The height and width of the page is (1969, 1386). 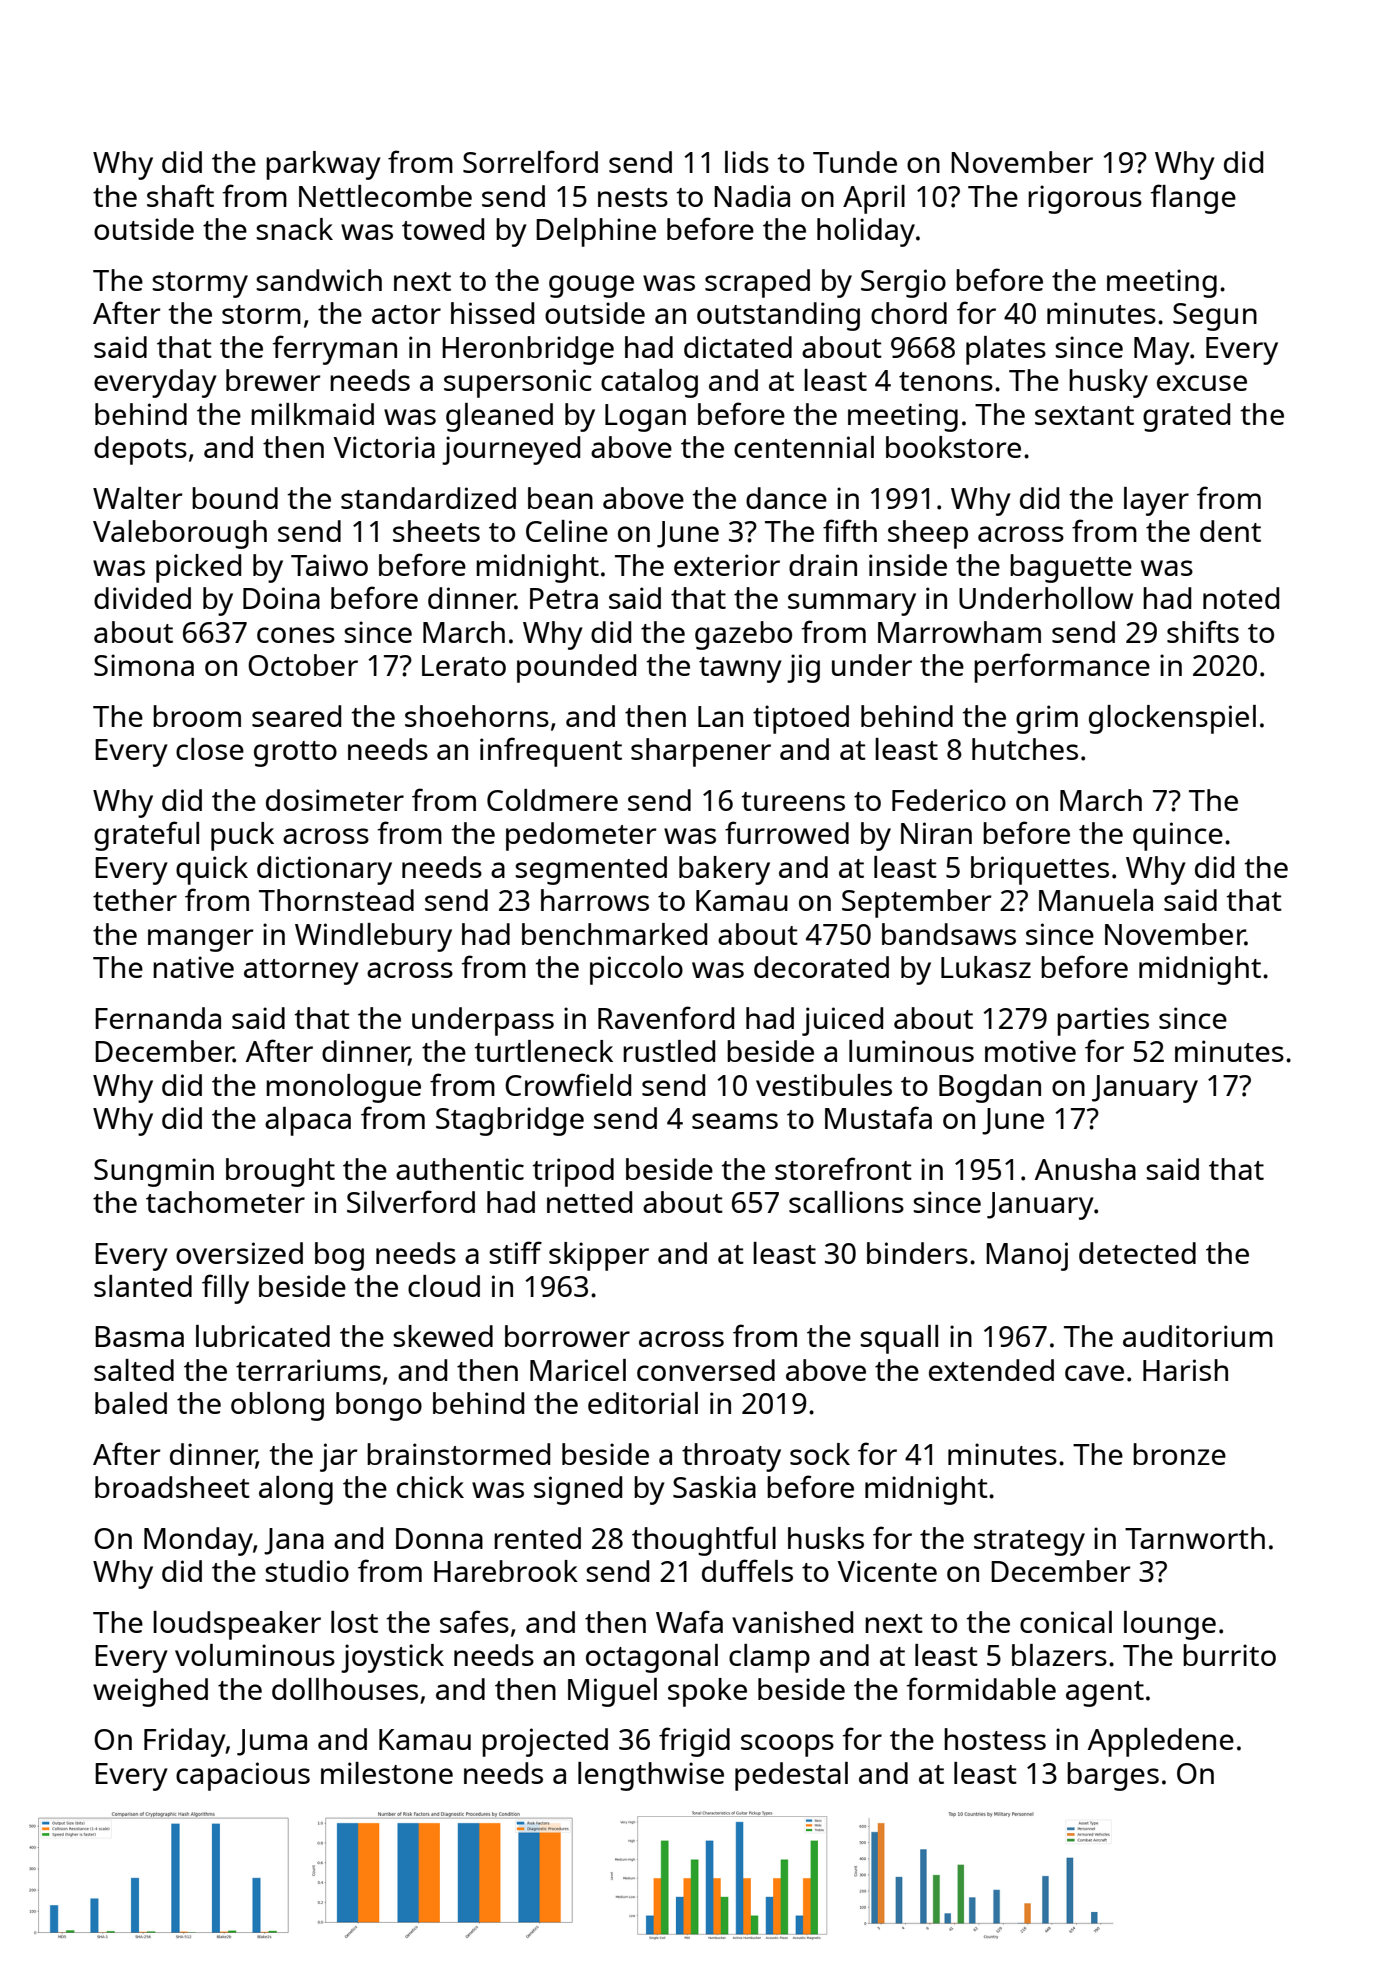 I want to click on projected, so click(x=545, y=1742).
